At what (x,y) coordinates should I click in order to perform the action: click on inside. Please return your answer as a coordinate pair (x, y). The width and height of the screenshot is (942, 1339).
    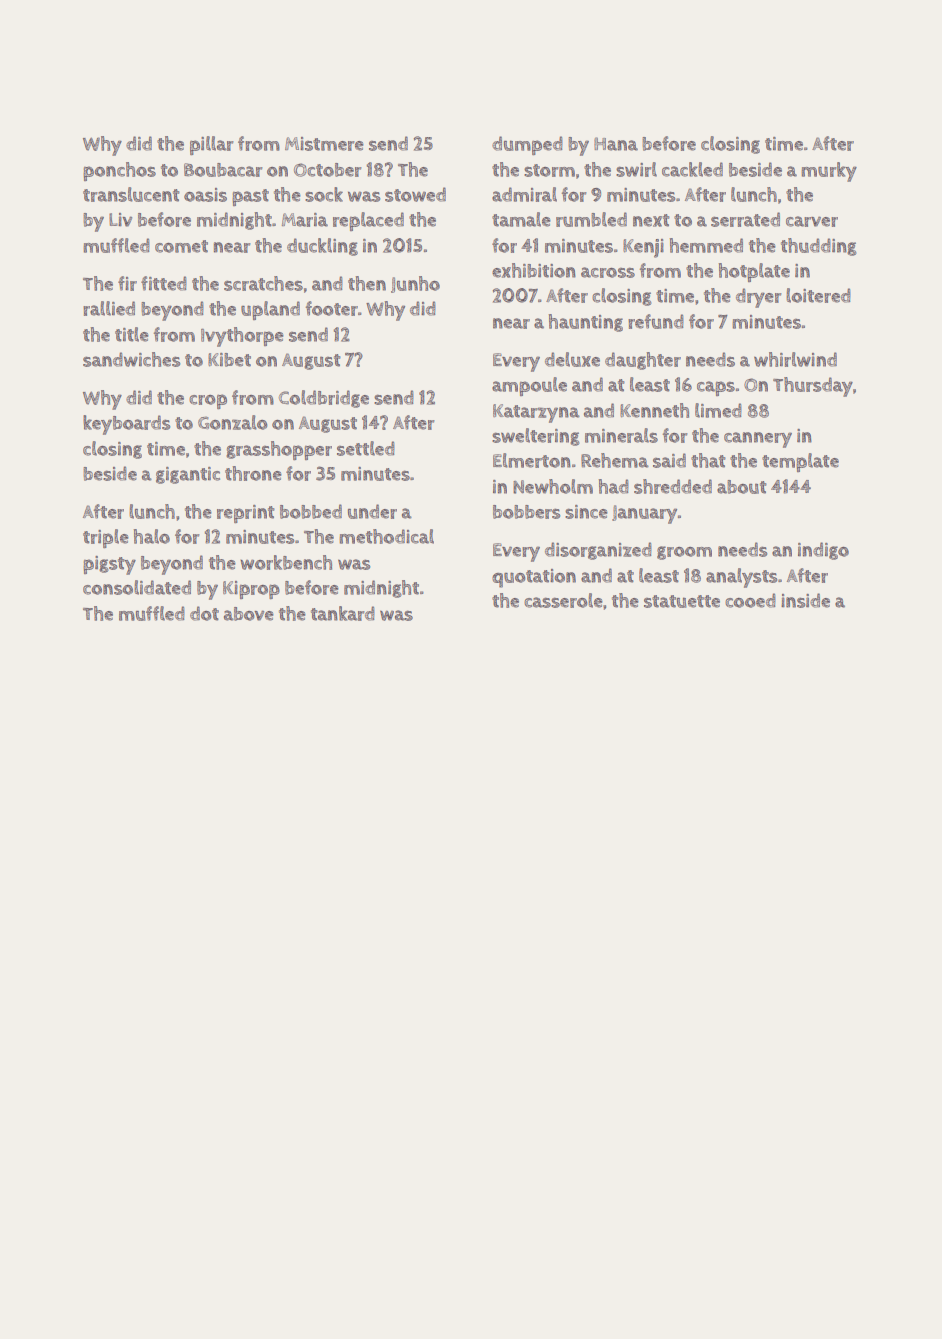
    Looking at the image, I should click on (805, 600).
